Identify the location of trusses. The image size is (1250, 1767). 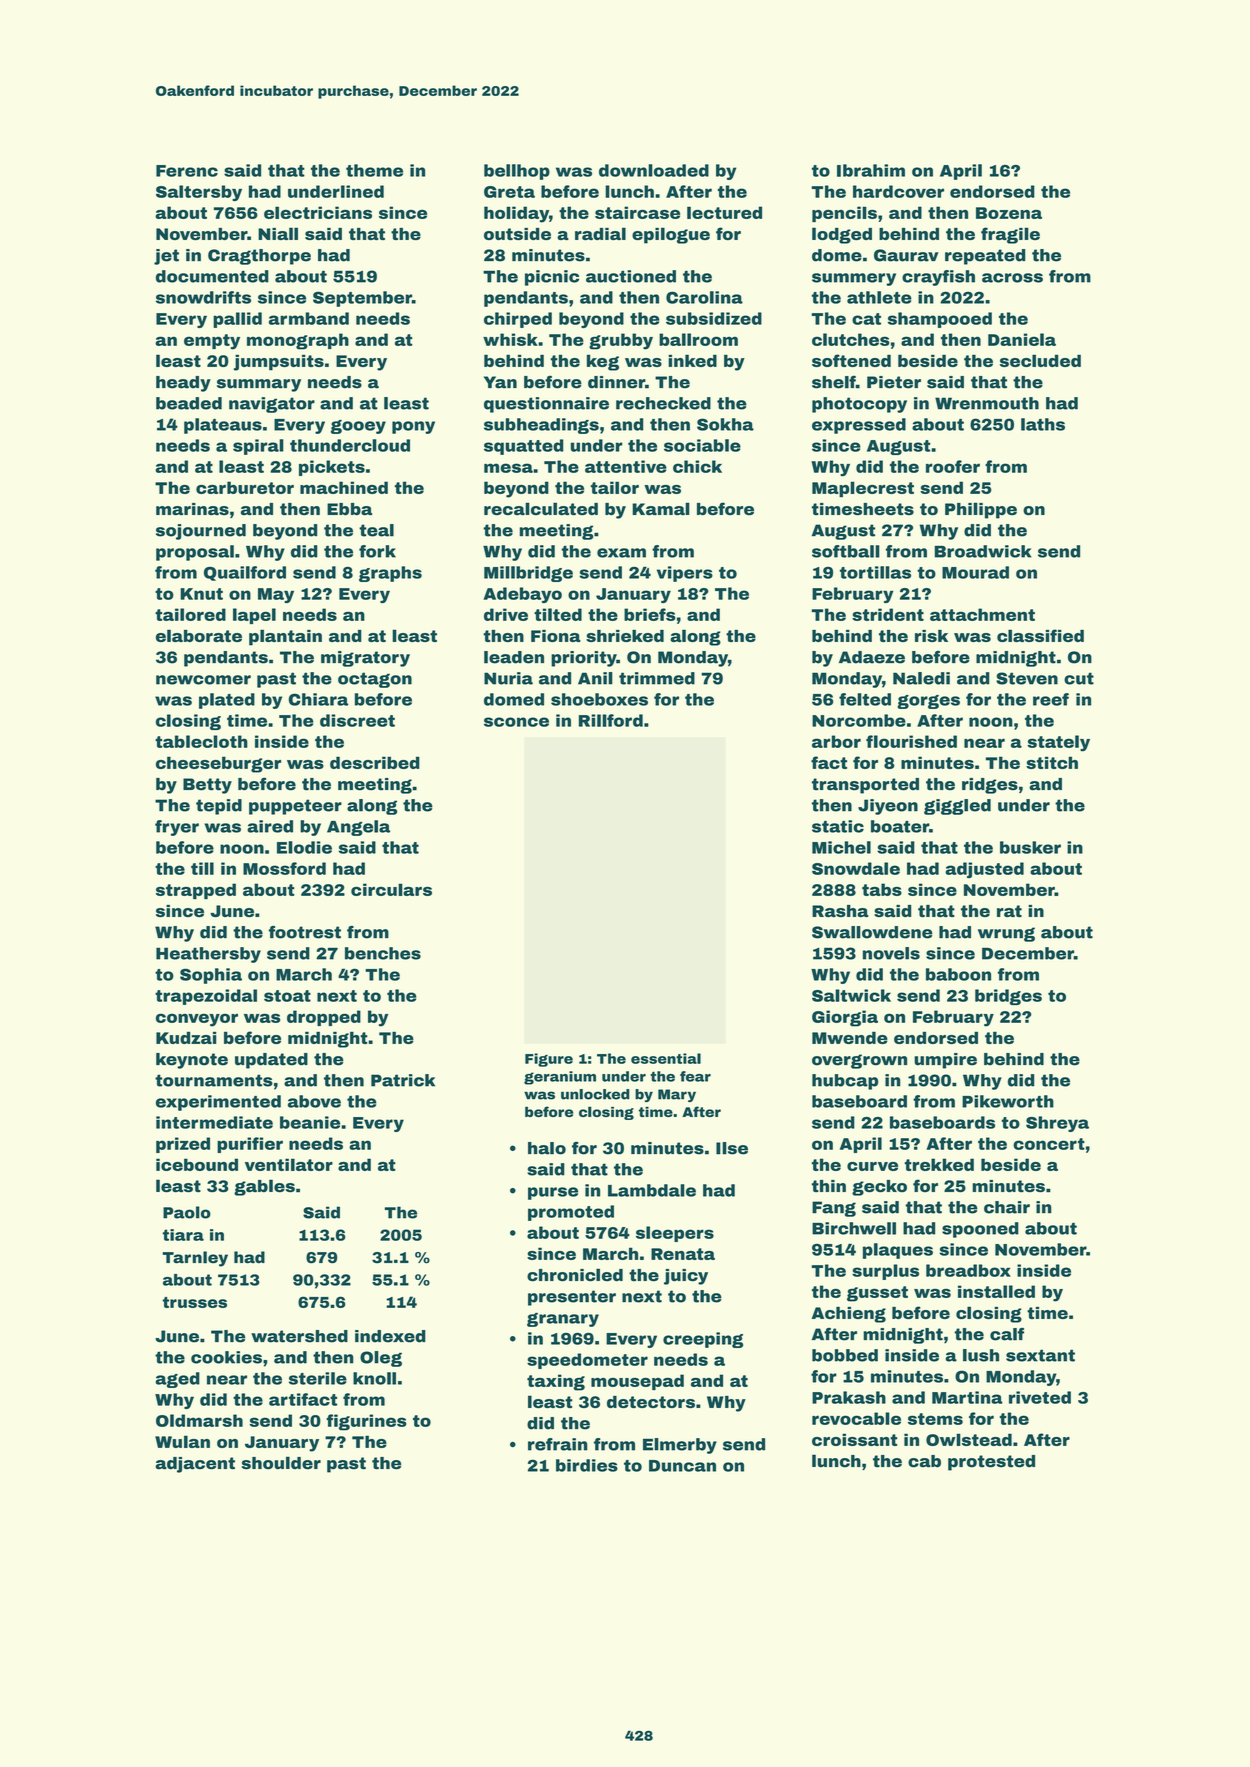
(195, 1302).
